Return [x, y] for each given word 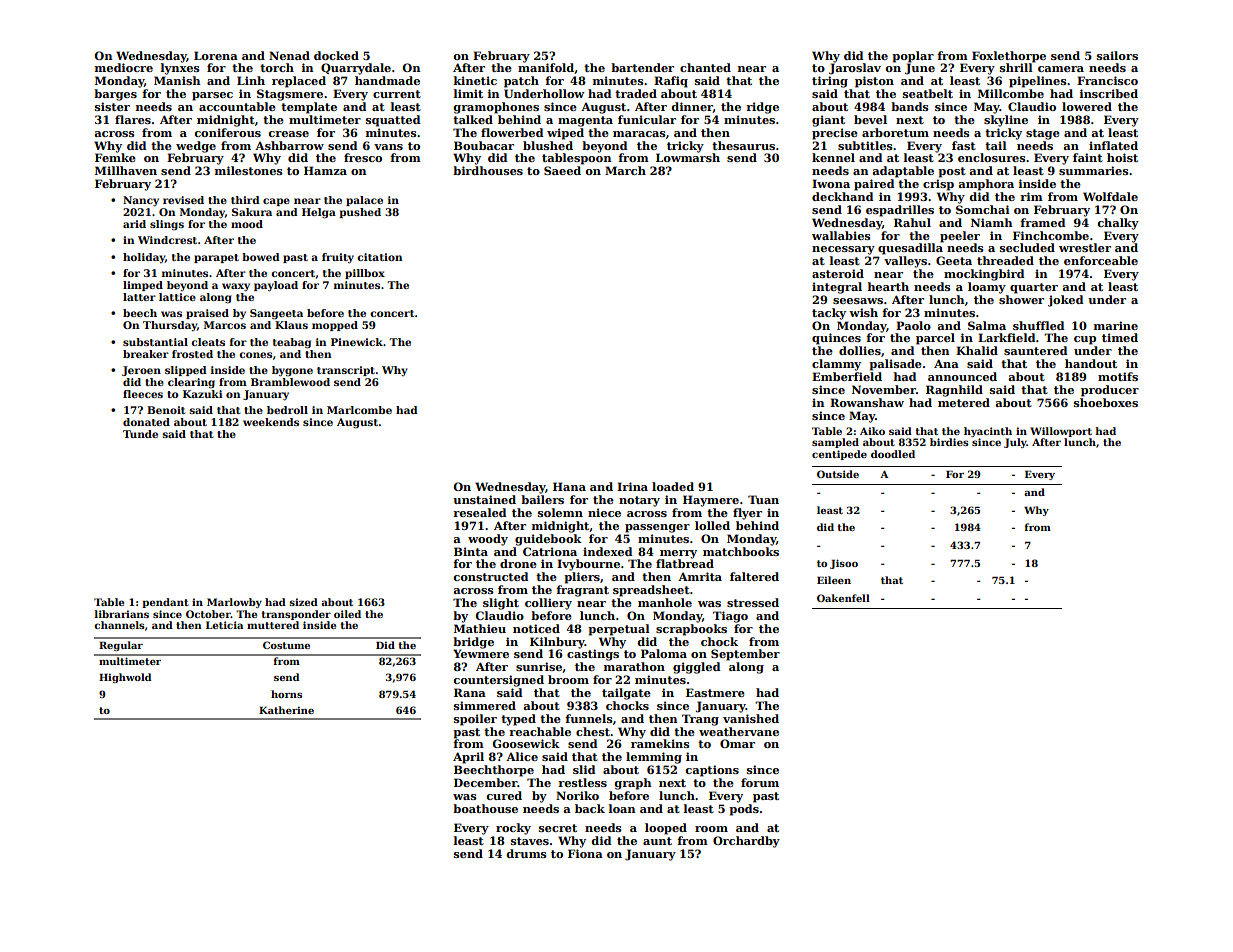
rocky [513, 829]
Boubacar [484, 145]
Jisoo [844, 564]
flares [133, 119]
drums [526, 853]
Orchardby [746, 842]
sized [303, 602]
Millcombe [1011, 93]
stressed [753, 602]
